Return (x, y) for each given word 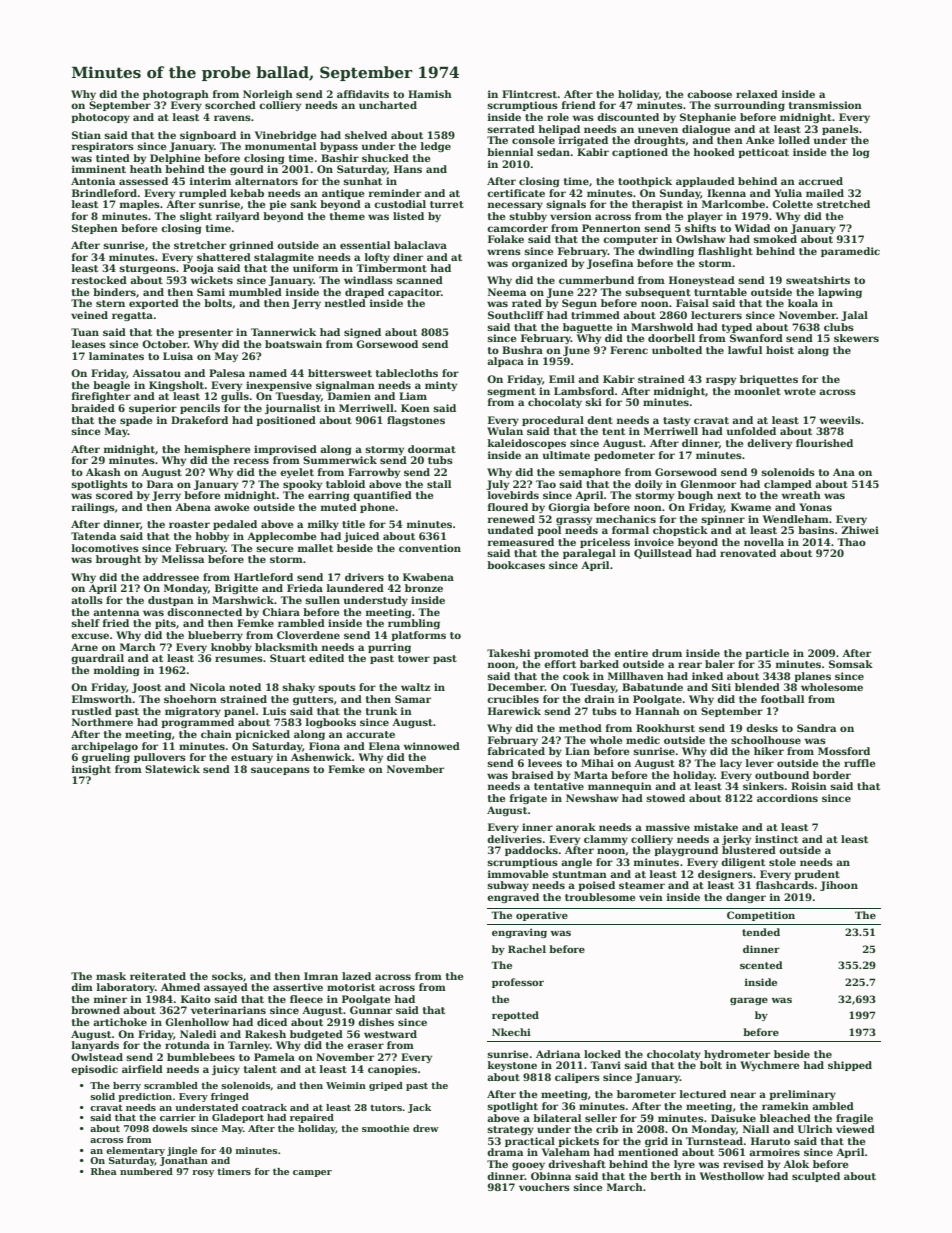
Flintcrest (529, 94)
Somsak (851, 664)
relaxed (757, 94)
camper (312, 1173)
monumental (280, 146)
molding (117, 671)
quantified (382, 496)
